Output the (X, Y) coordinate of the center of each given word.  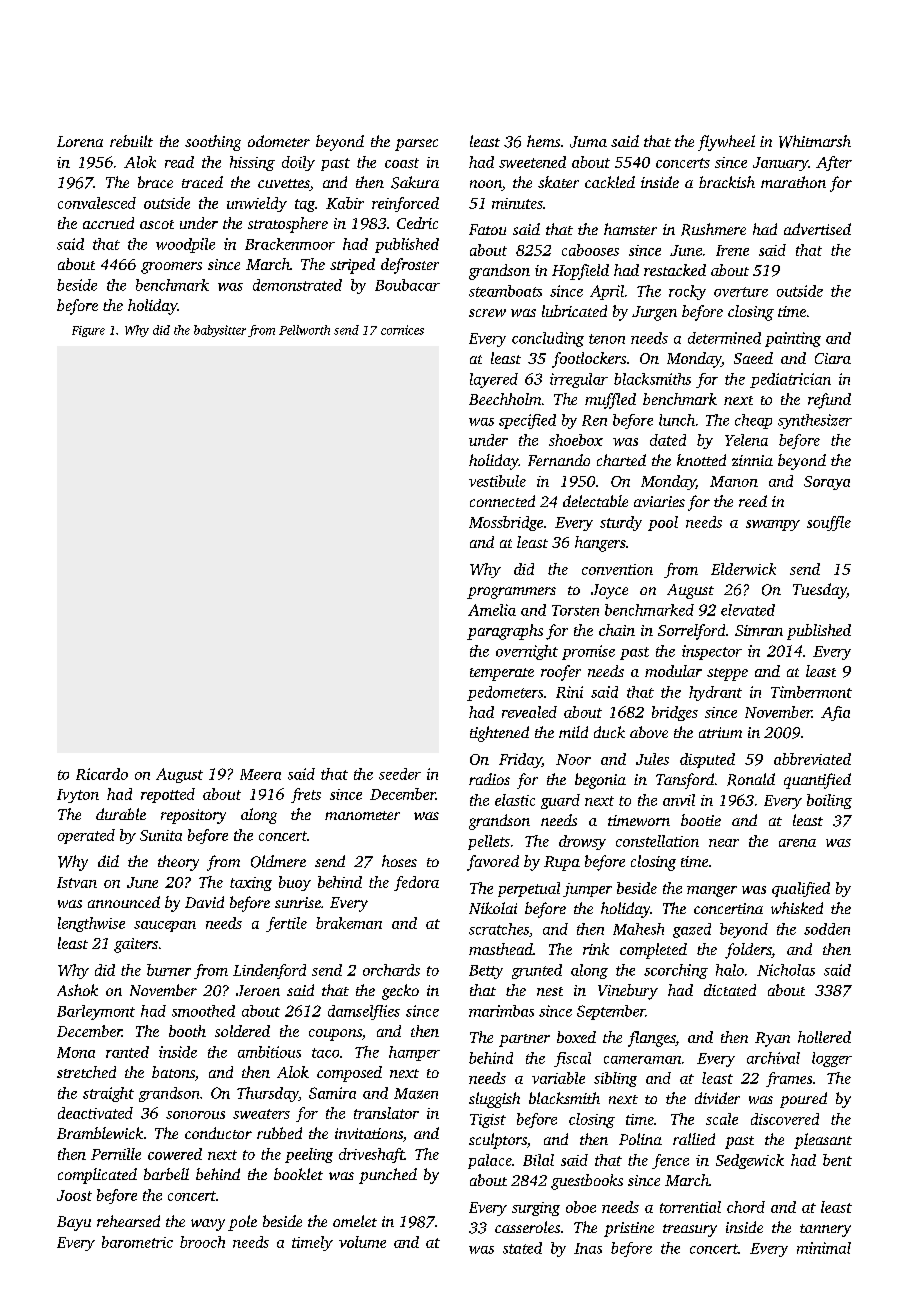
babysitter (220, 331)
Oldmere (278, 861)
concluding (548, 339)
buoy (295, 883)
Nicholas (786, 970)
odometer (279, 141)
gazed (692, 930)
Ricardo (102, 774)
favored (493, 863)
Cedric (417, 223)
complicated (97, 1176)
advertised (817, 229)
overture (741, 292)
